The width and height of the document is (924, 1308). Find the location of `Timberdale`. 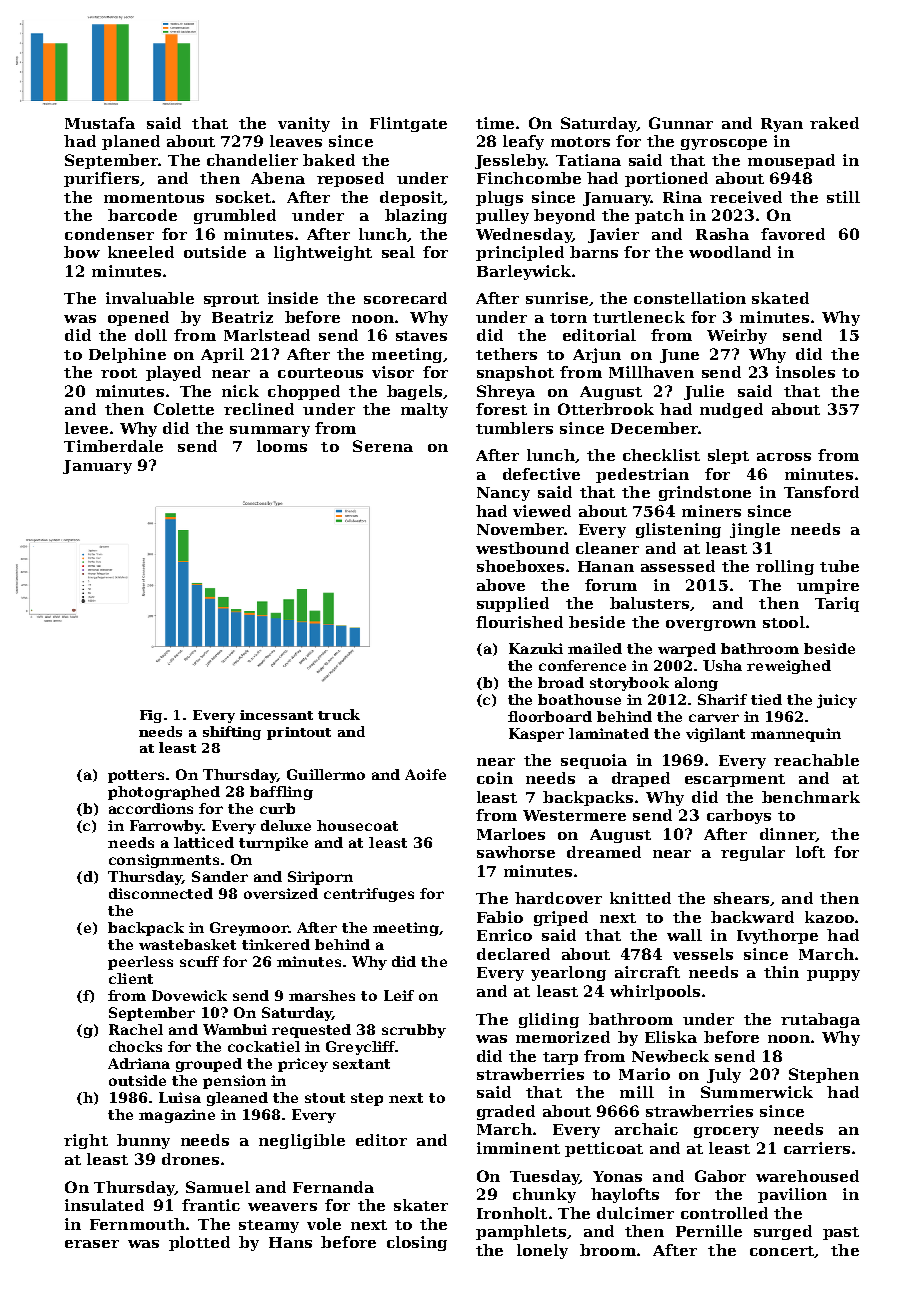

Timberdale is located at coordinates (113, 446).
